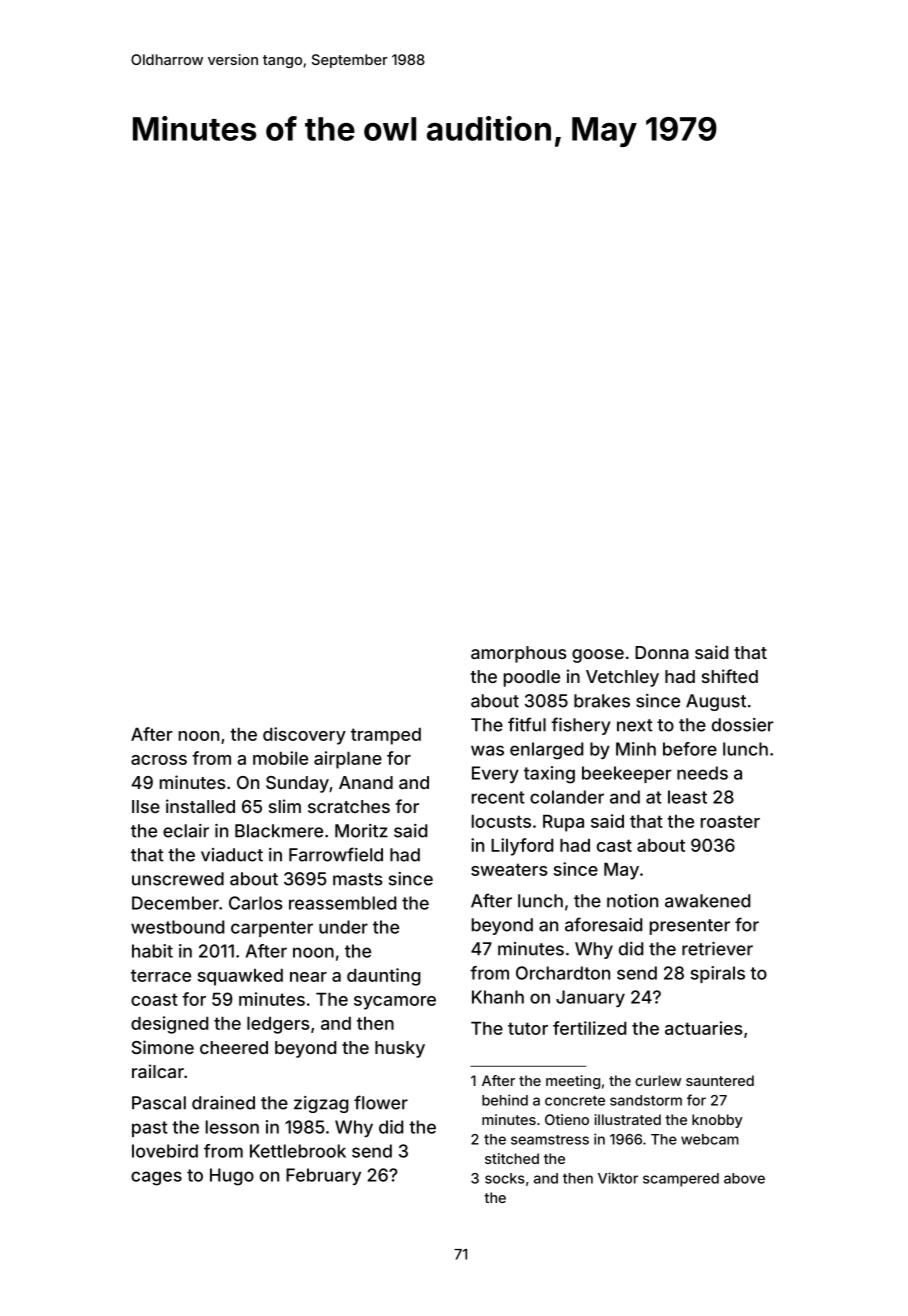 The height and width of the document is (1316, 908). What do you see at coordinates (272, 929) in the document?
I see `carpenter` at bounding box center [272, 929].
